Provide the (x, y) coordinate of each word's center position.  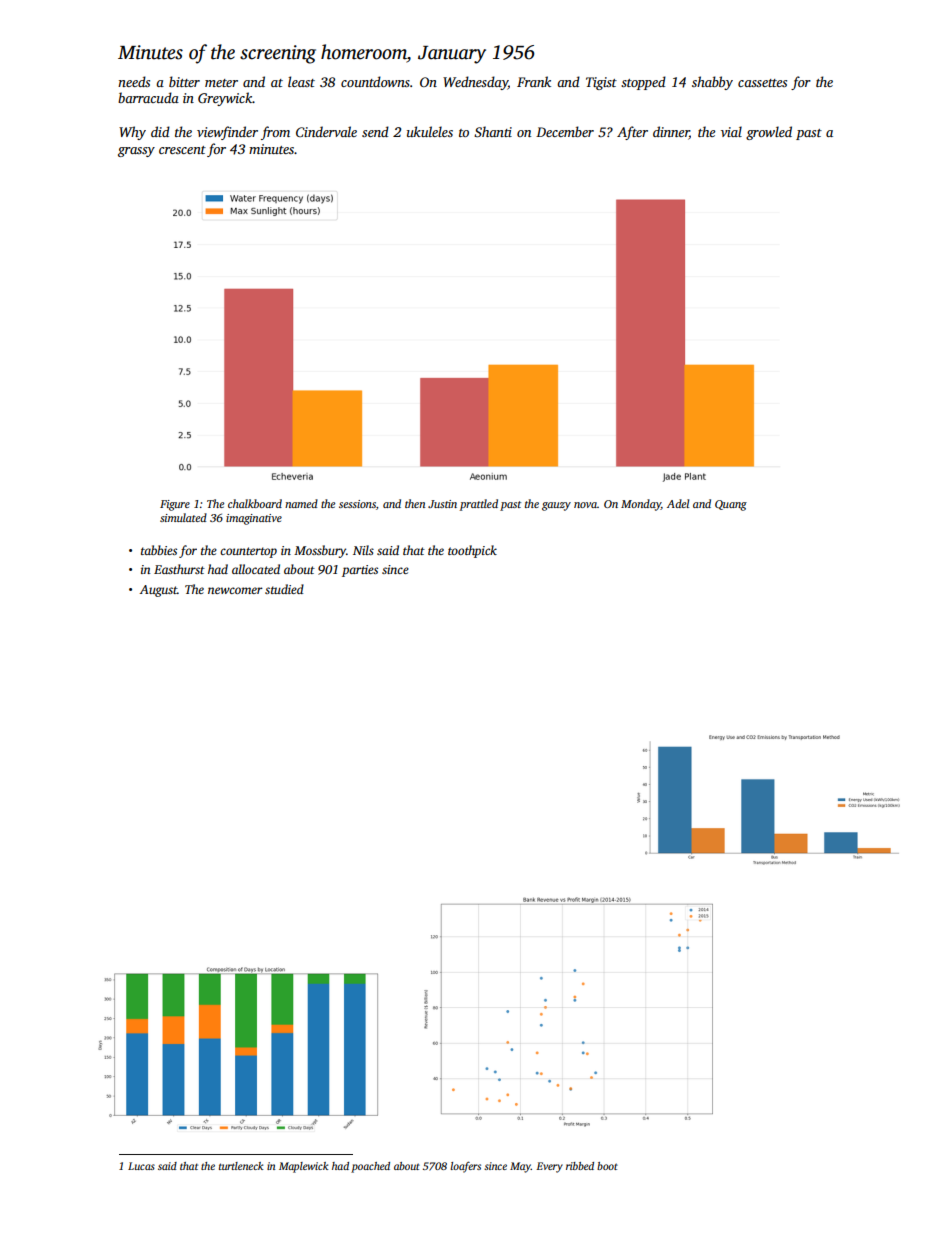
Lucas (141, 1166)
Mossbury (320, 551)
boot (607, 1166)
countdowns (375, 81)
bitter (184, 81)
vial (731, 131)
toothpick (472, 551)
